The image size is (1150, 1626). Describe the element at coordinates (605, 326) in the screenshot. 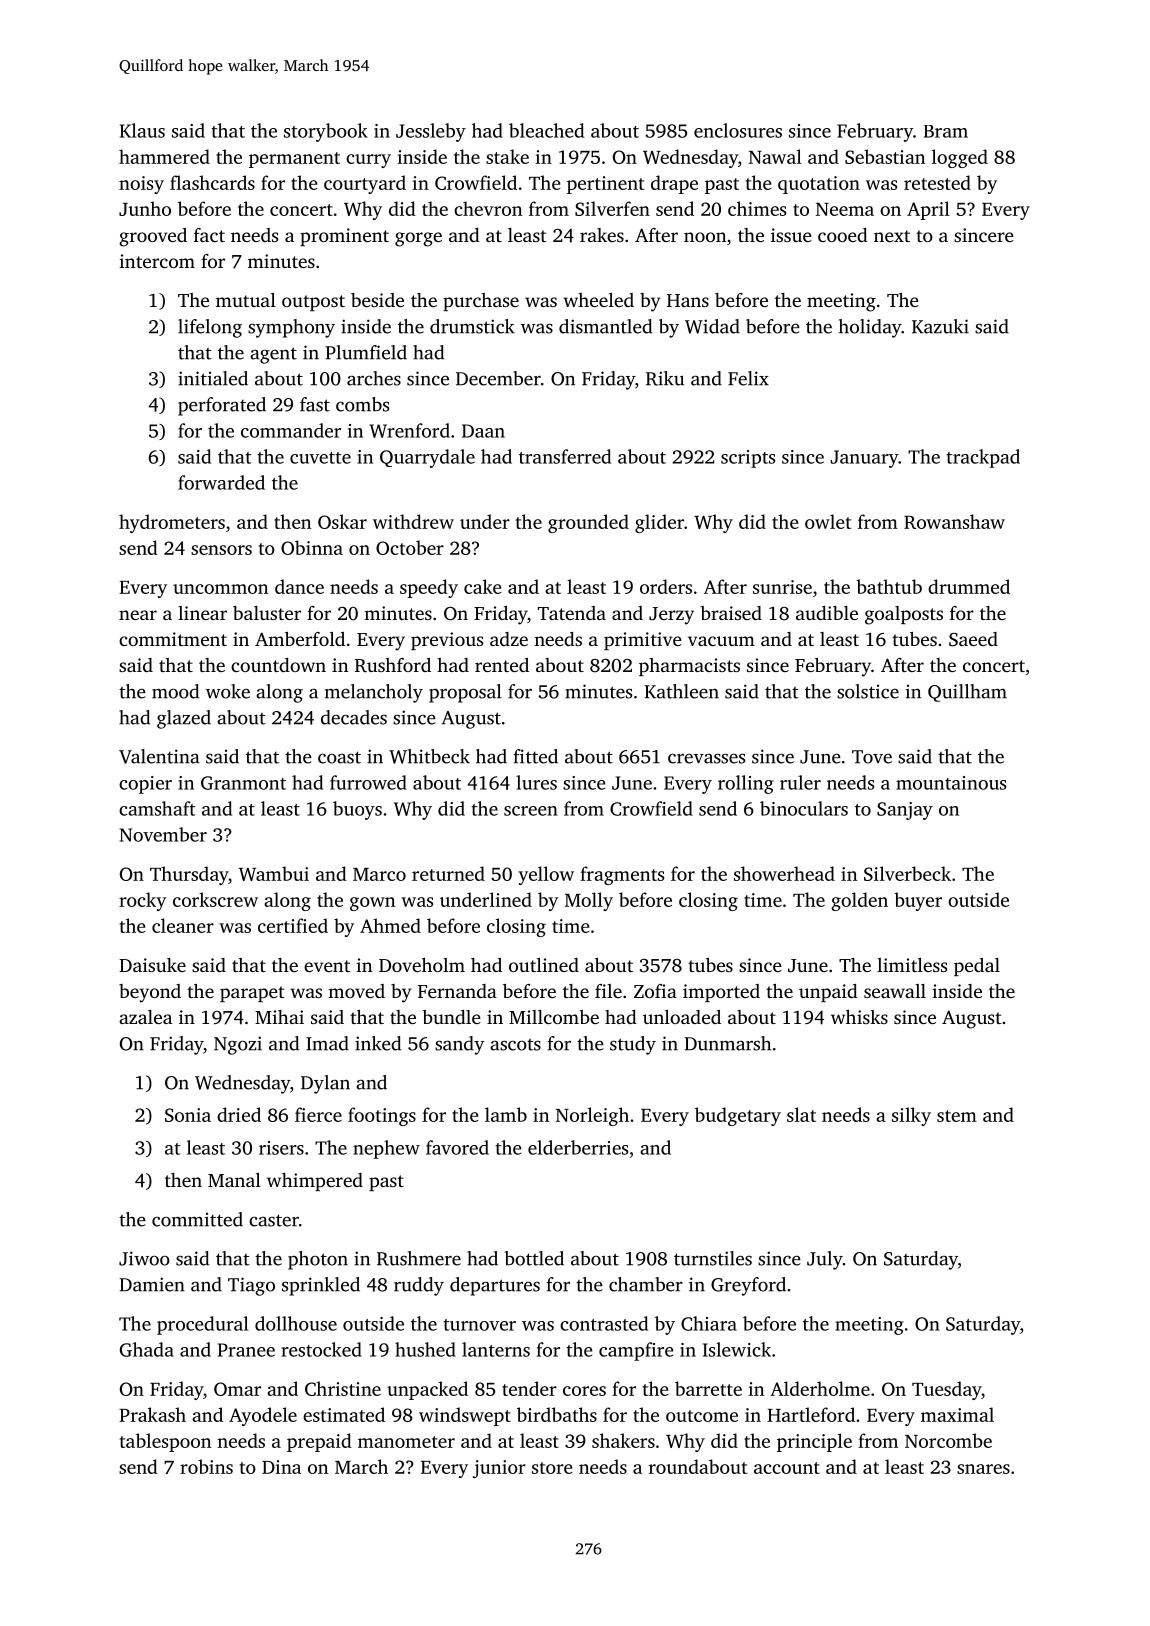

I see `dismantled` at that location.
